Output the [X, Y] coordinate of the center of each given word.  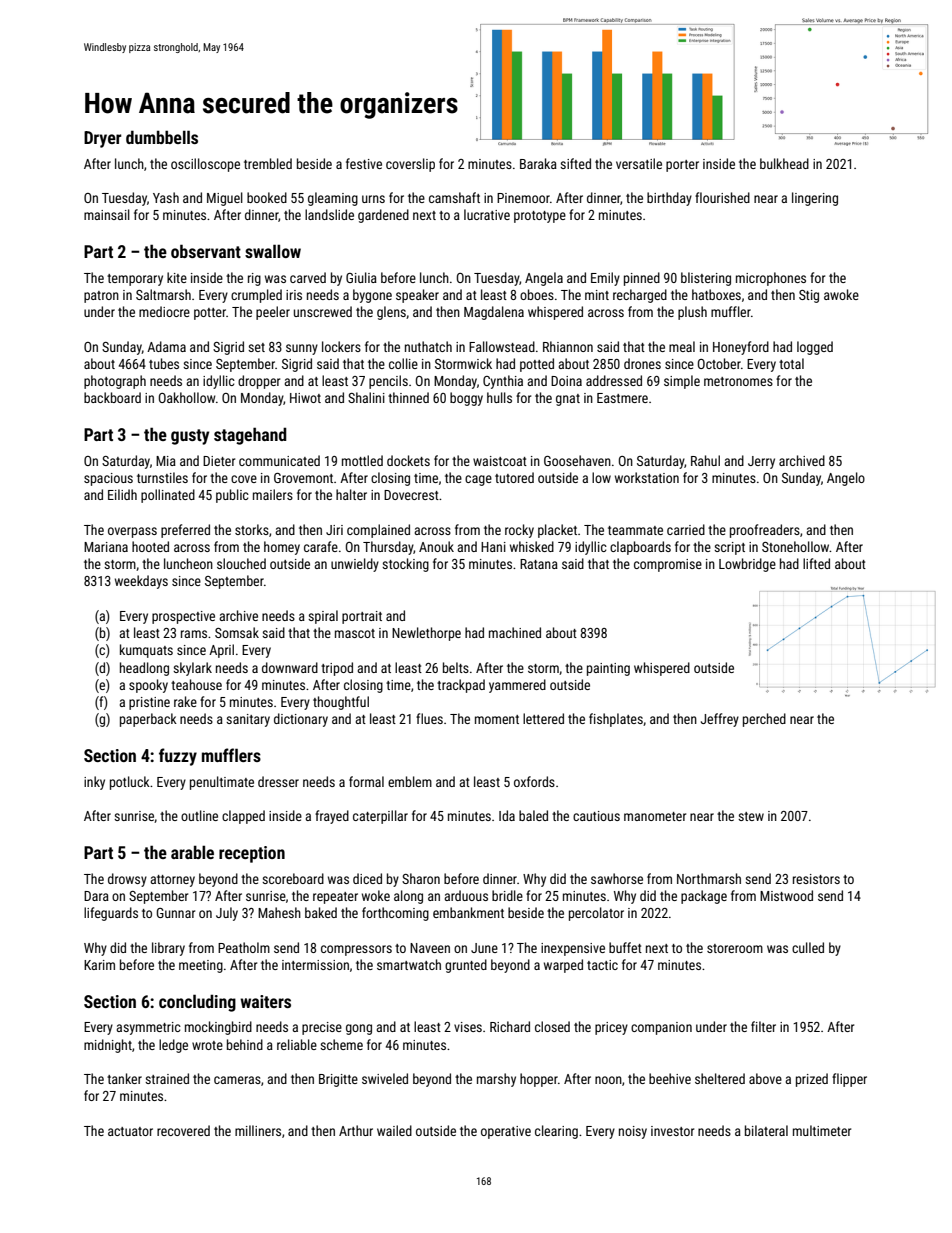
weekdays [141, 582]
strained [167, 1078]
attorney [172, 881]
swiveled [385, 1078]
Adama [166, 346]
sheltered [720, 1078]
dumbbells [162, 137]
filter [763, 1026]
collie [403, 363]
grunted [466, 966]
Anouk [436, 546]
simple [682, 382]
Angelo [846, 479]
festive [364, 163]
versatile [639, 163]
